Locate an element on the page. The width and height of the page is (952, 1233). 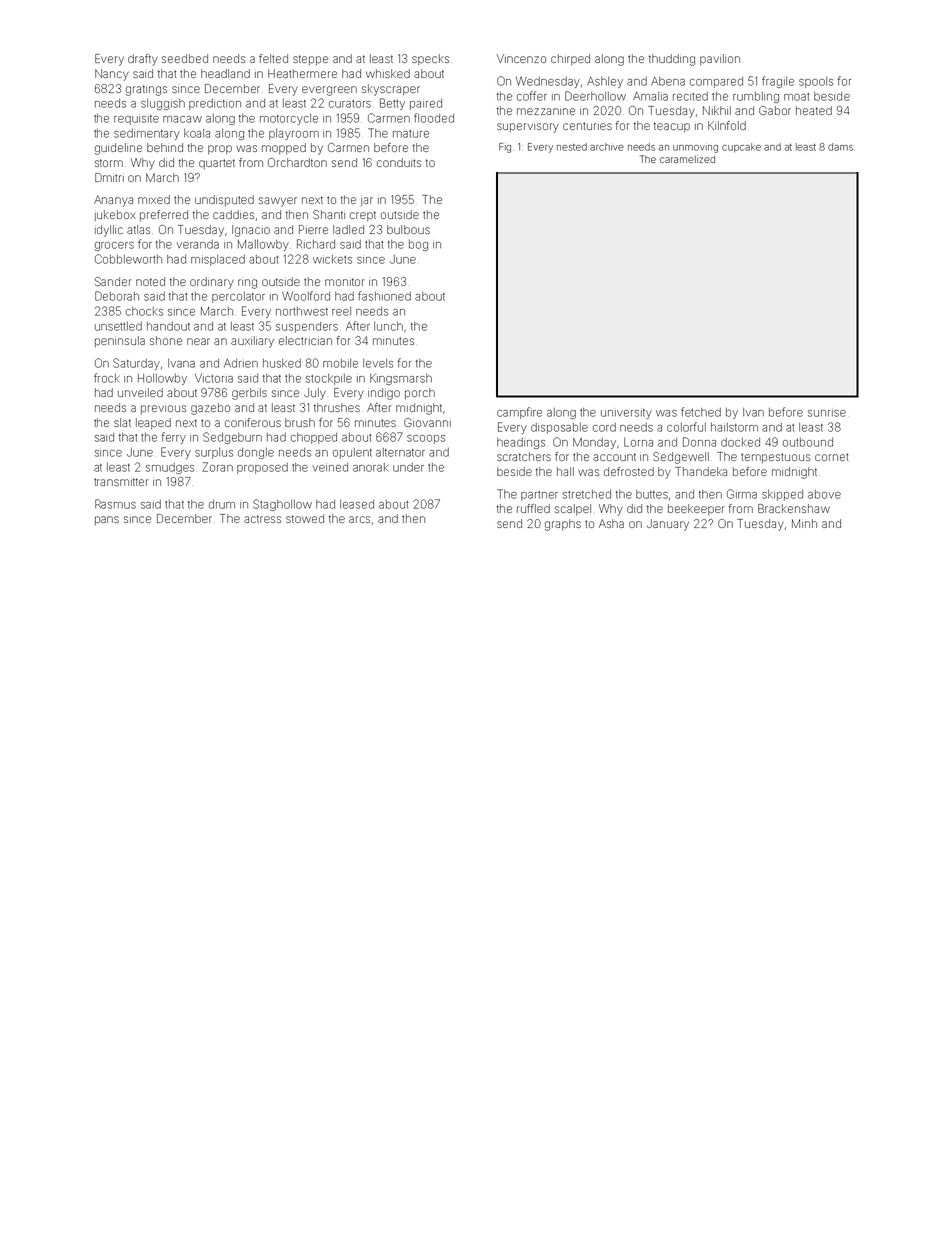
porch is located at coordinates (420, 393).
